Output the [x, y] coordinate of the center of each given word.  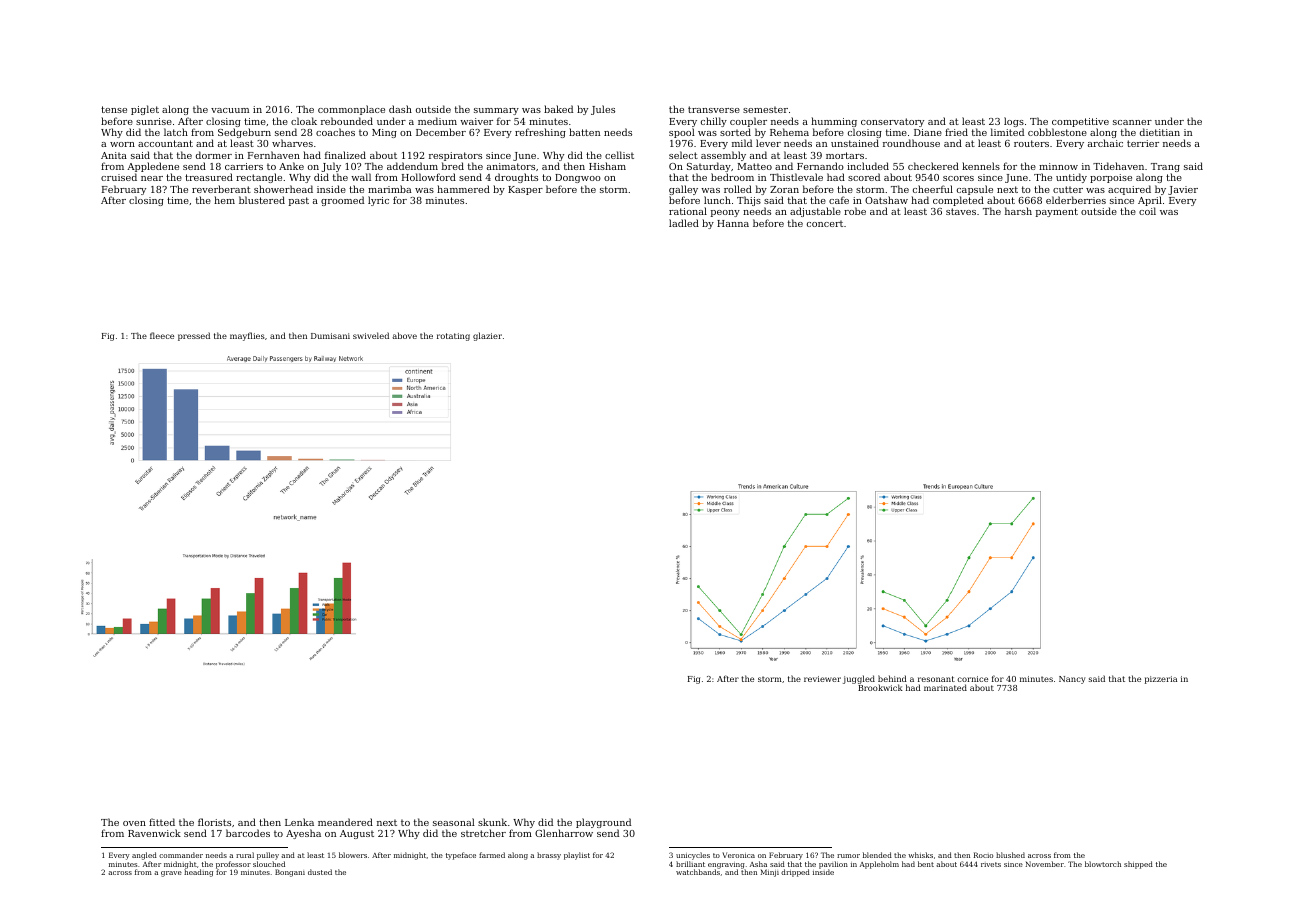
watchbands [698, 872]
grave [171, 874]
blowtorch [1103, 864]
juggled [859, 679]
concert [825, 223]
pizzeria [1161, 680]
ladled [684, 223]
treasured [209, 177]
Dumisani [330, 336]
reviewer [822, 679]
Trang [1165, 168]
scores [958, 178]
